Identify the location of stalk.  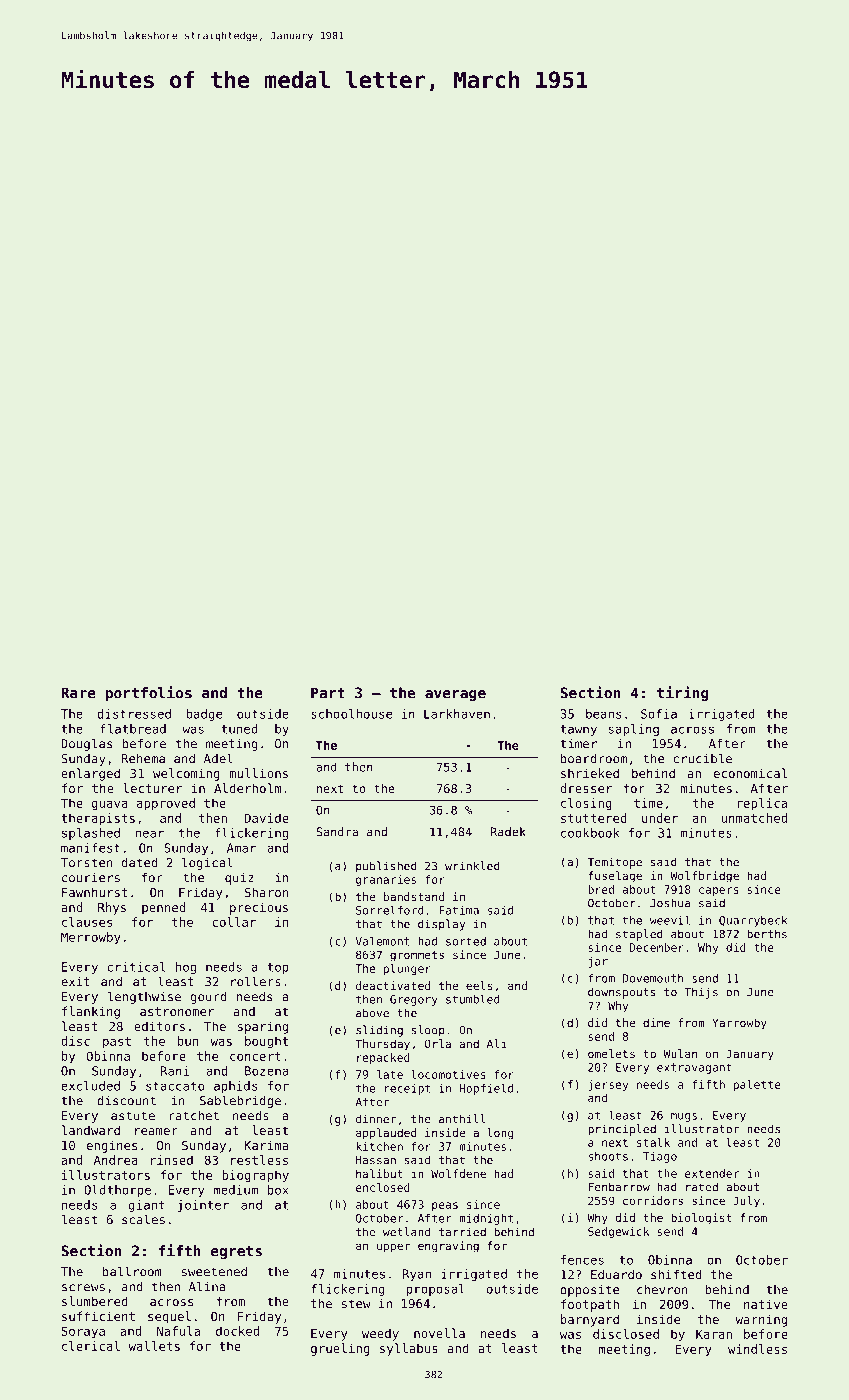
(653, 1142).
